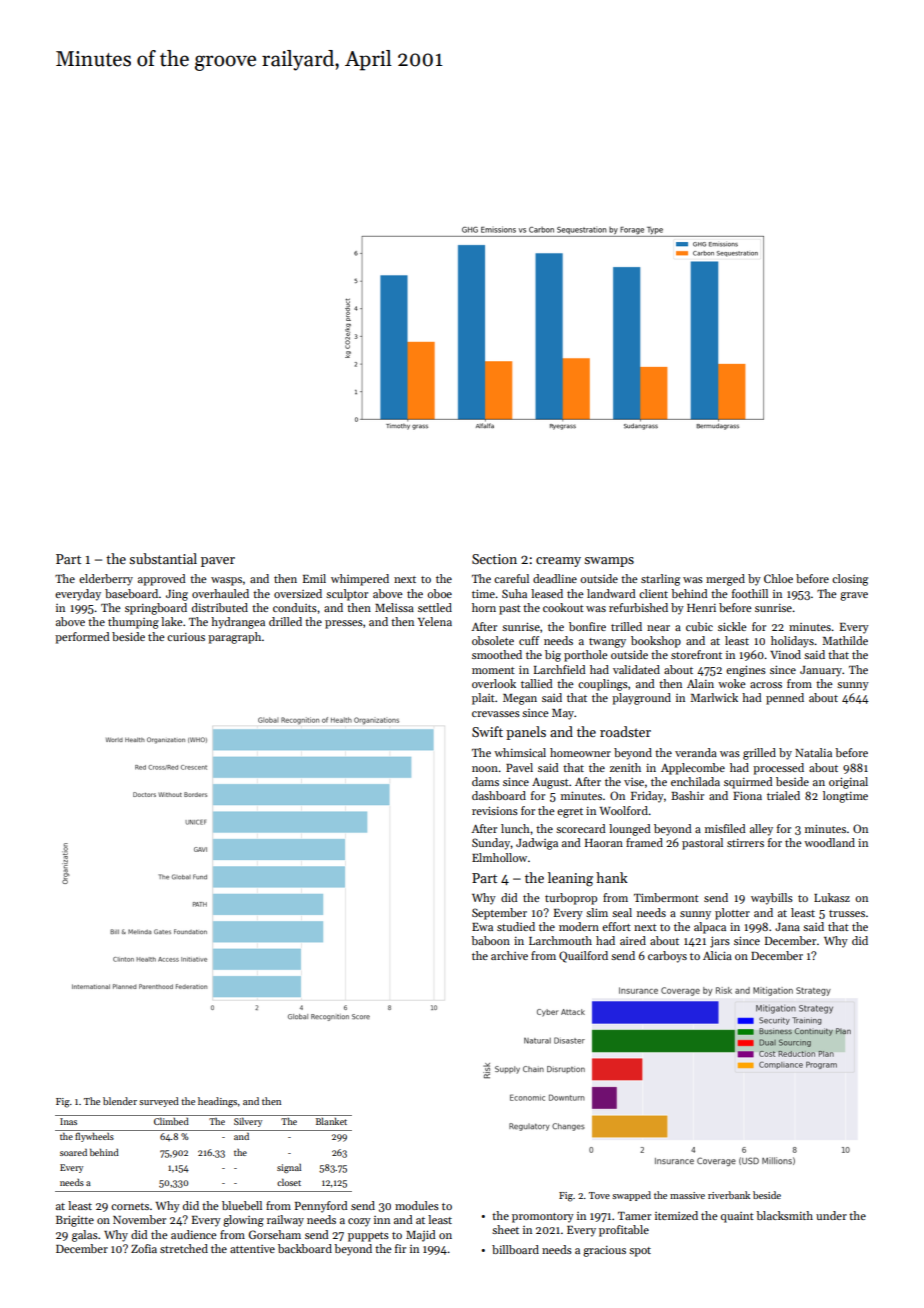  Describe the element at coordinates (586, 656) in the screenshot. I see `porthole` at that location.
